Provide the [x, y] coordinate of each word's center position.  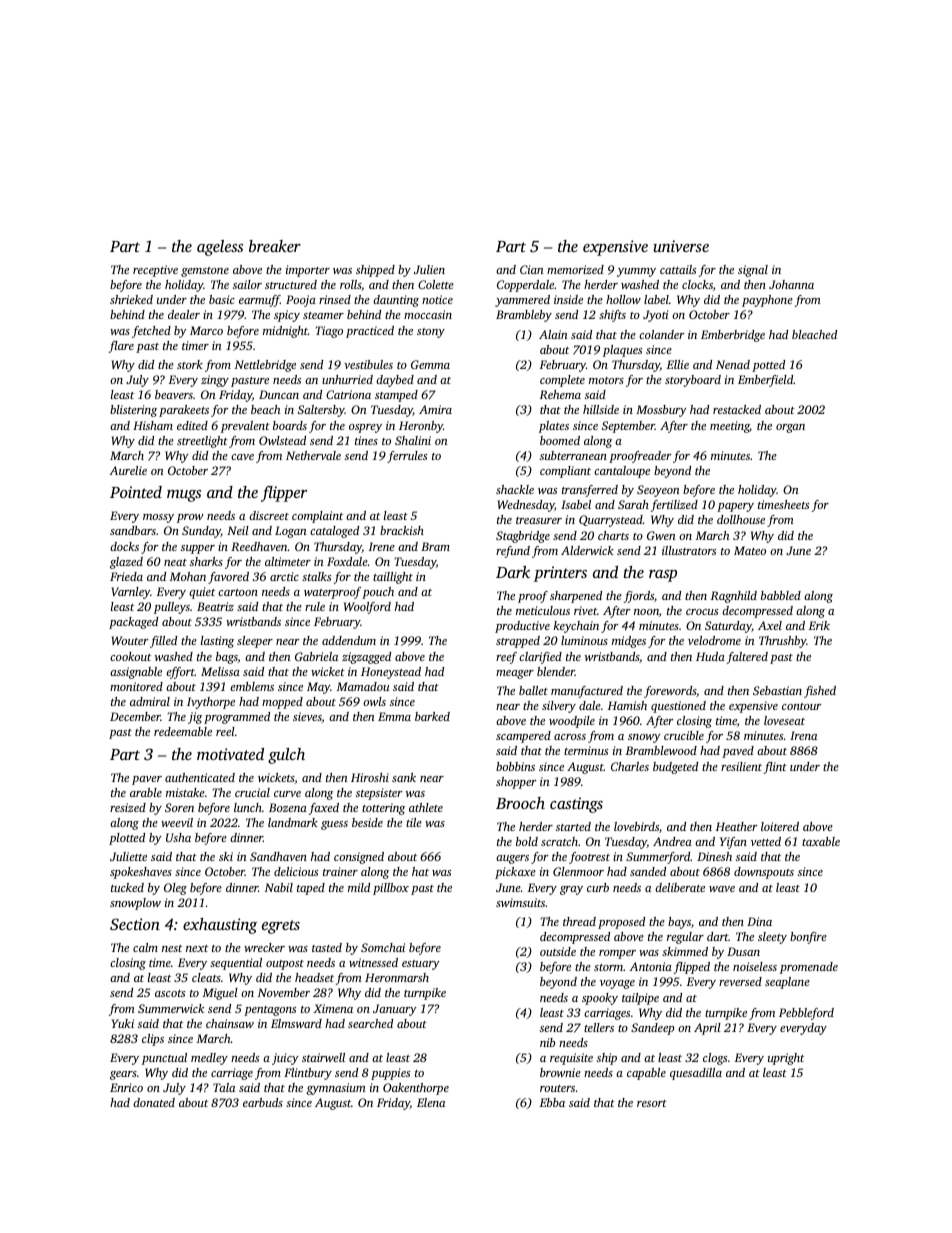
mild [359, 887]
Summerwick [171, 1008]
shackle [515, 489]
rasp [663, 576]
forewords [670, 692]
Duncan [279, 394]
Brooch [520, 803]
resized [128, 807]
